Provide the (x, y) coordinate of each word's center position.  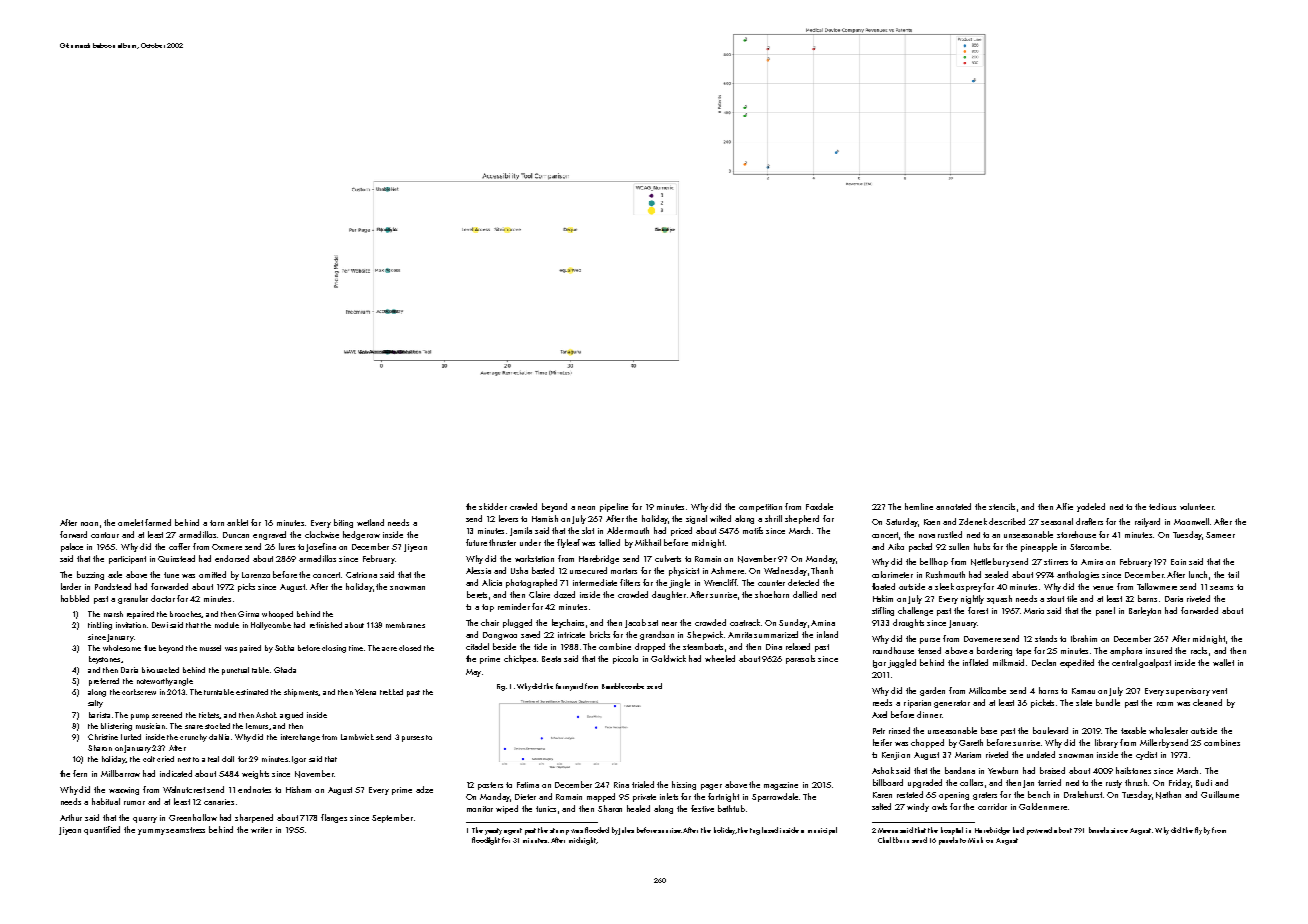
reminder (514, 606)
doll (228, 759)
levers (508, 518)
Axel (879, 714)
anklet (237, 522)
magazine (781, 786)
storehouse (1076, 534)
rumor (134, 803)
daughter (669, 595)
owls (939, 806)
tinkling (100, 626)
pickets (1042, 703)
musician (150, 726)
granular (133, 599)
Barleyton (1145, 611)
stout (1055, 599)
